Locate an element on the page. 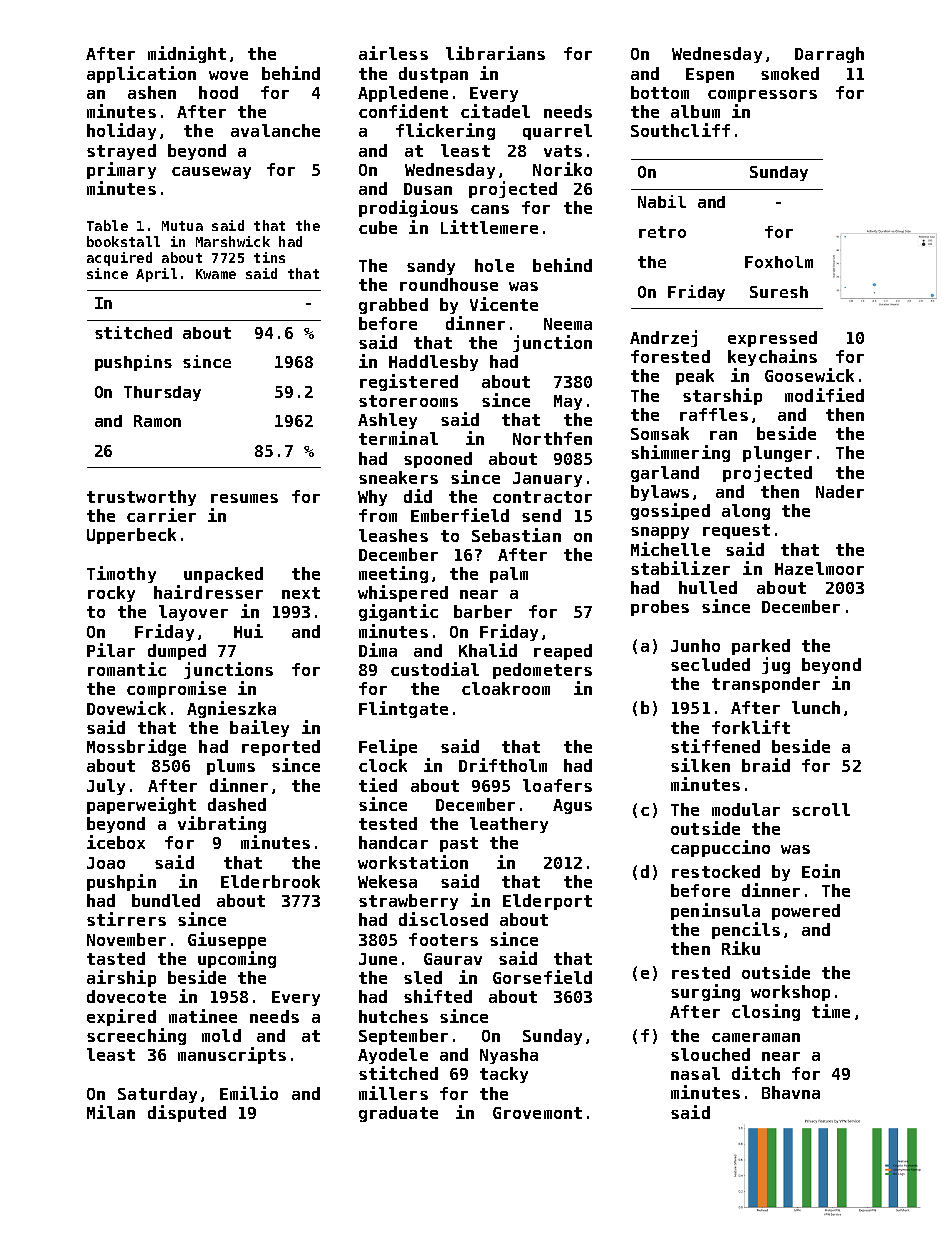 This image has height=1233, width=952. holiday is located at coordinates (121, 131).
